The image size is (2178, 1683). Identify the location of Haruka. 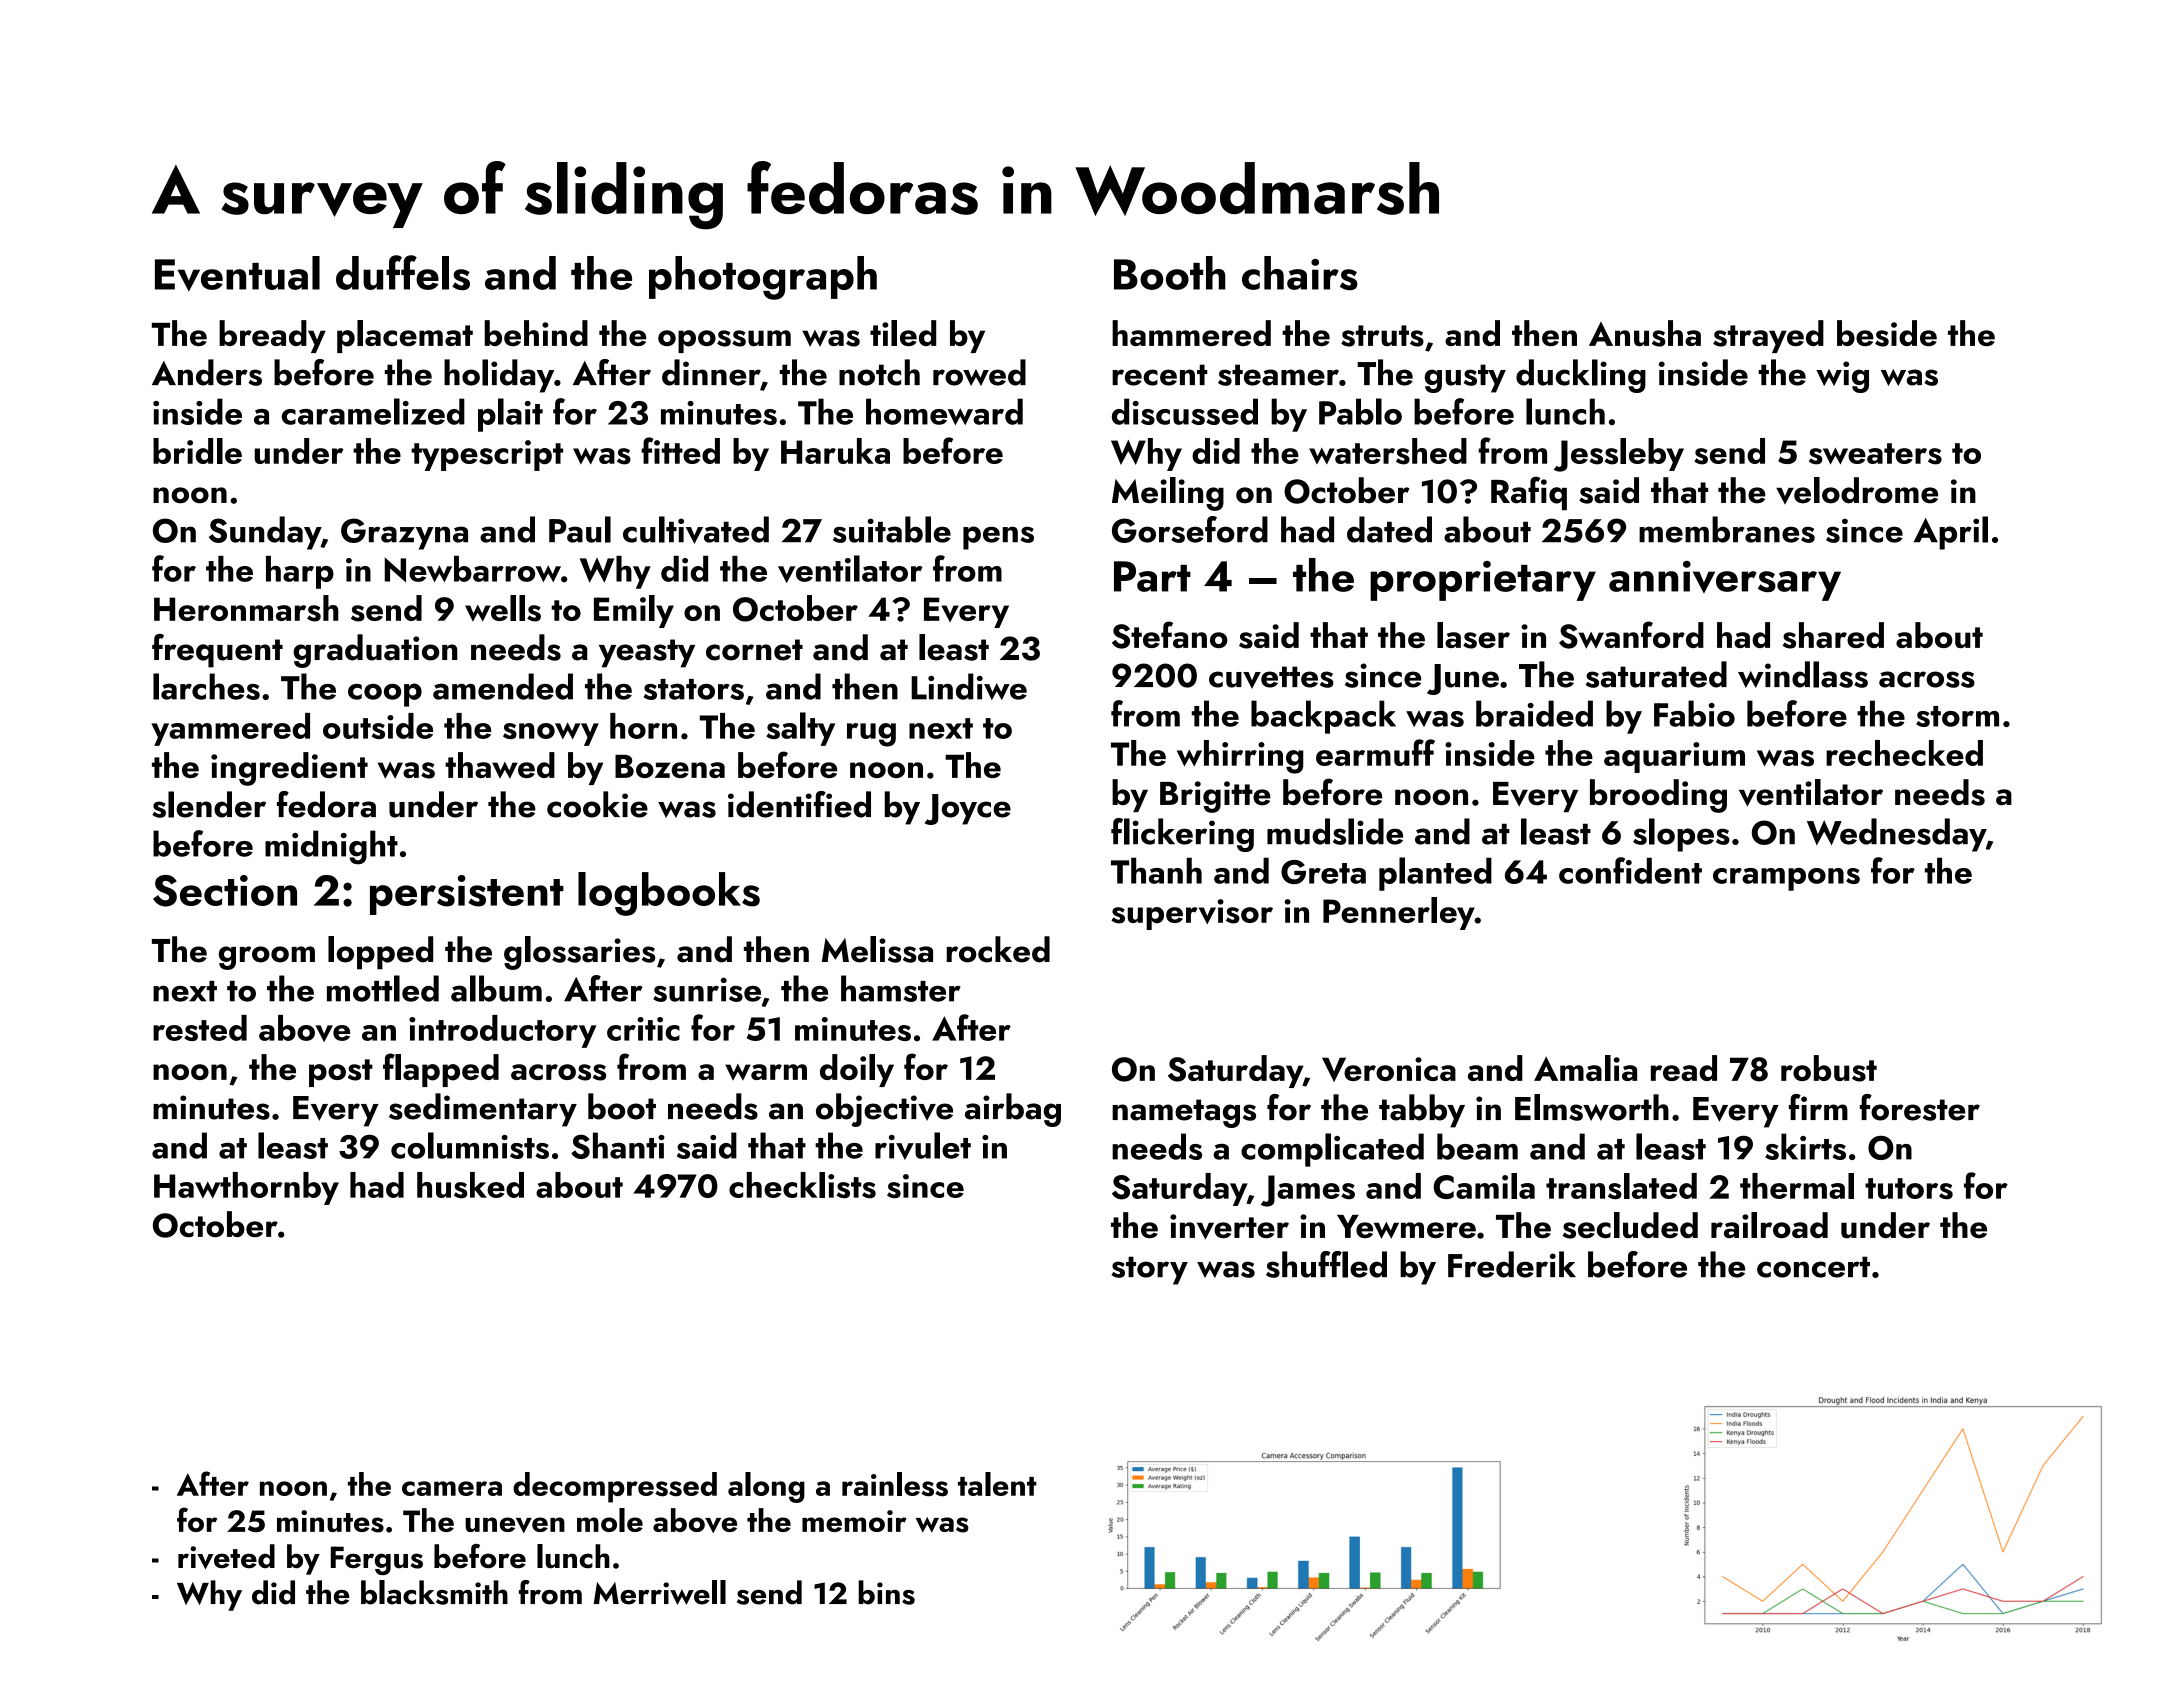
(835, 451).
